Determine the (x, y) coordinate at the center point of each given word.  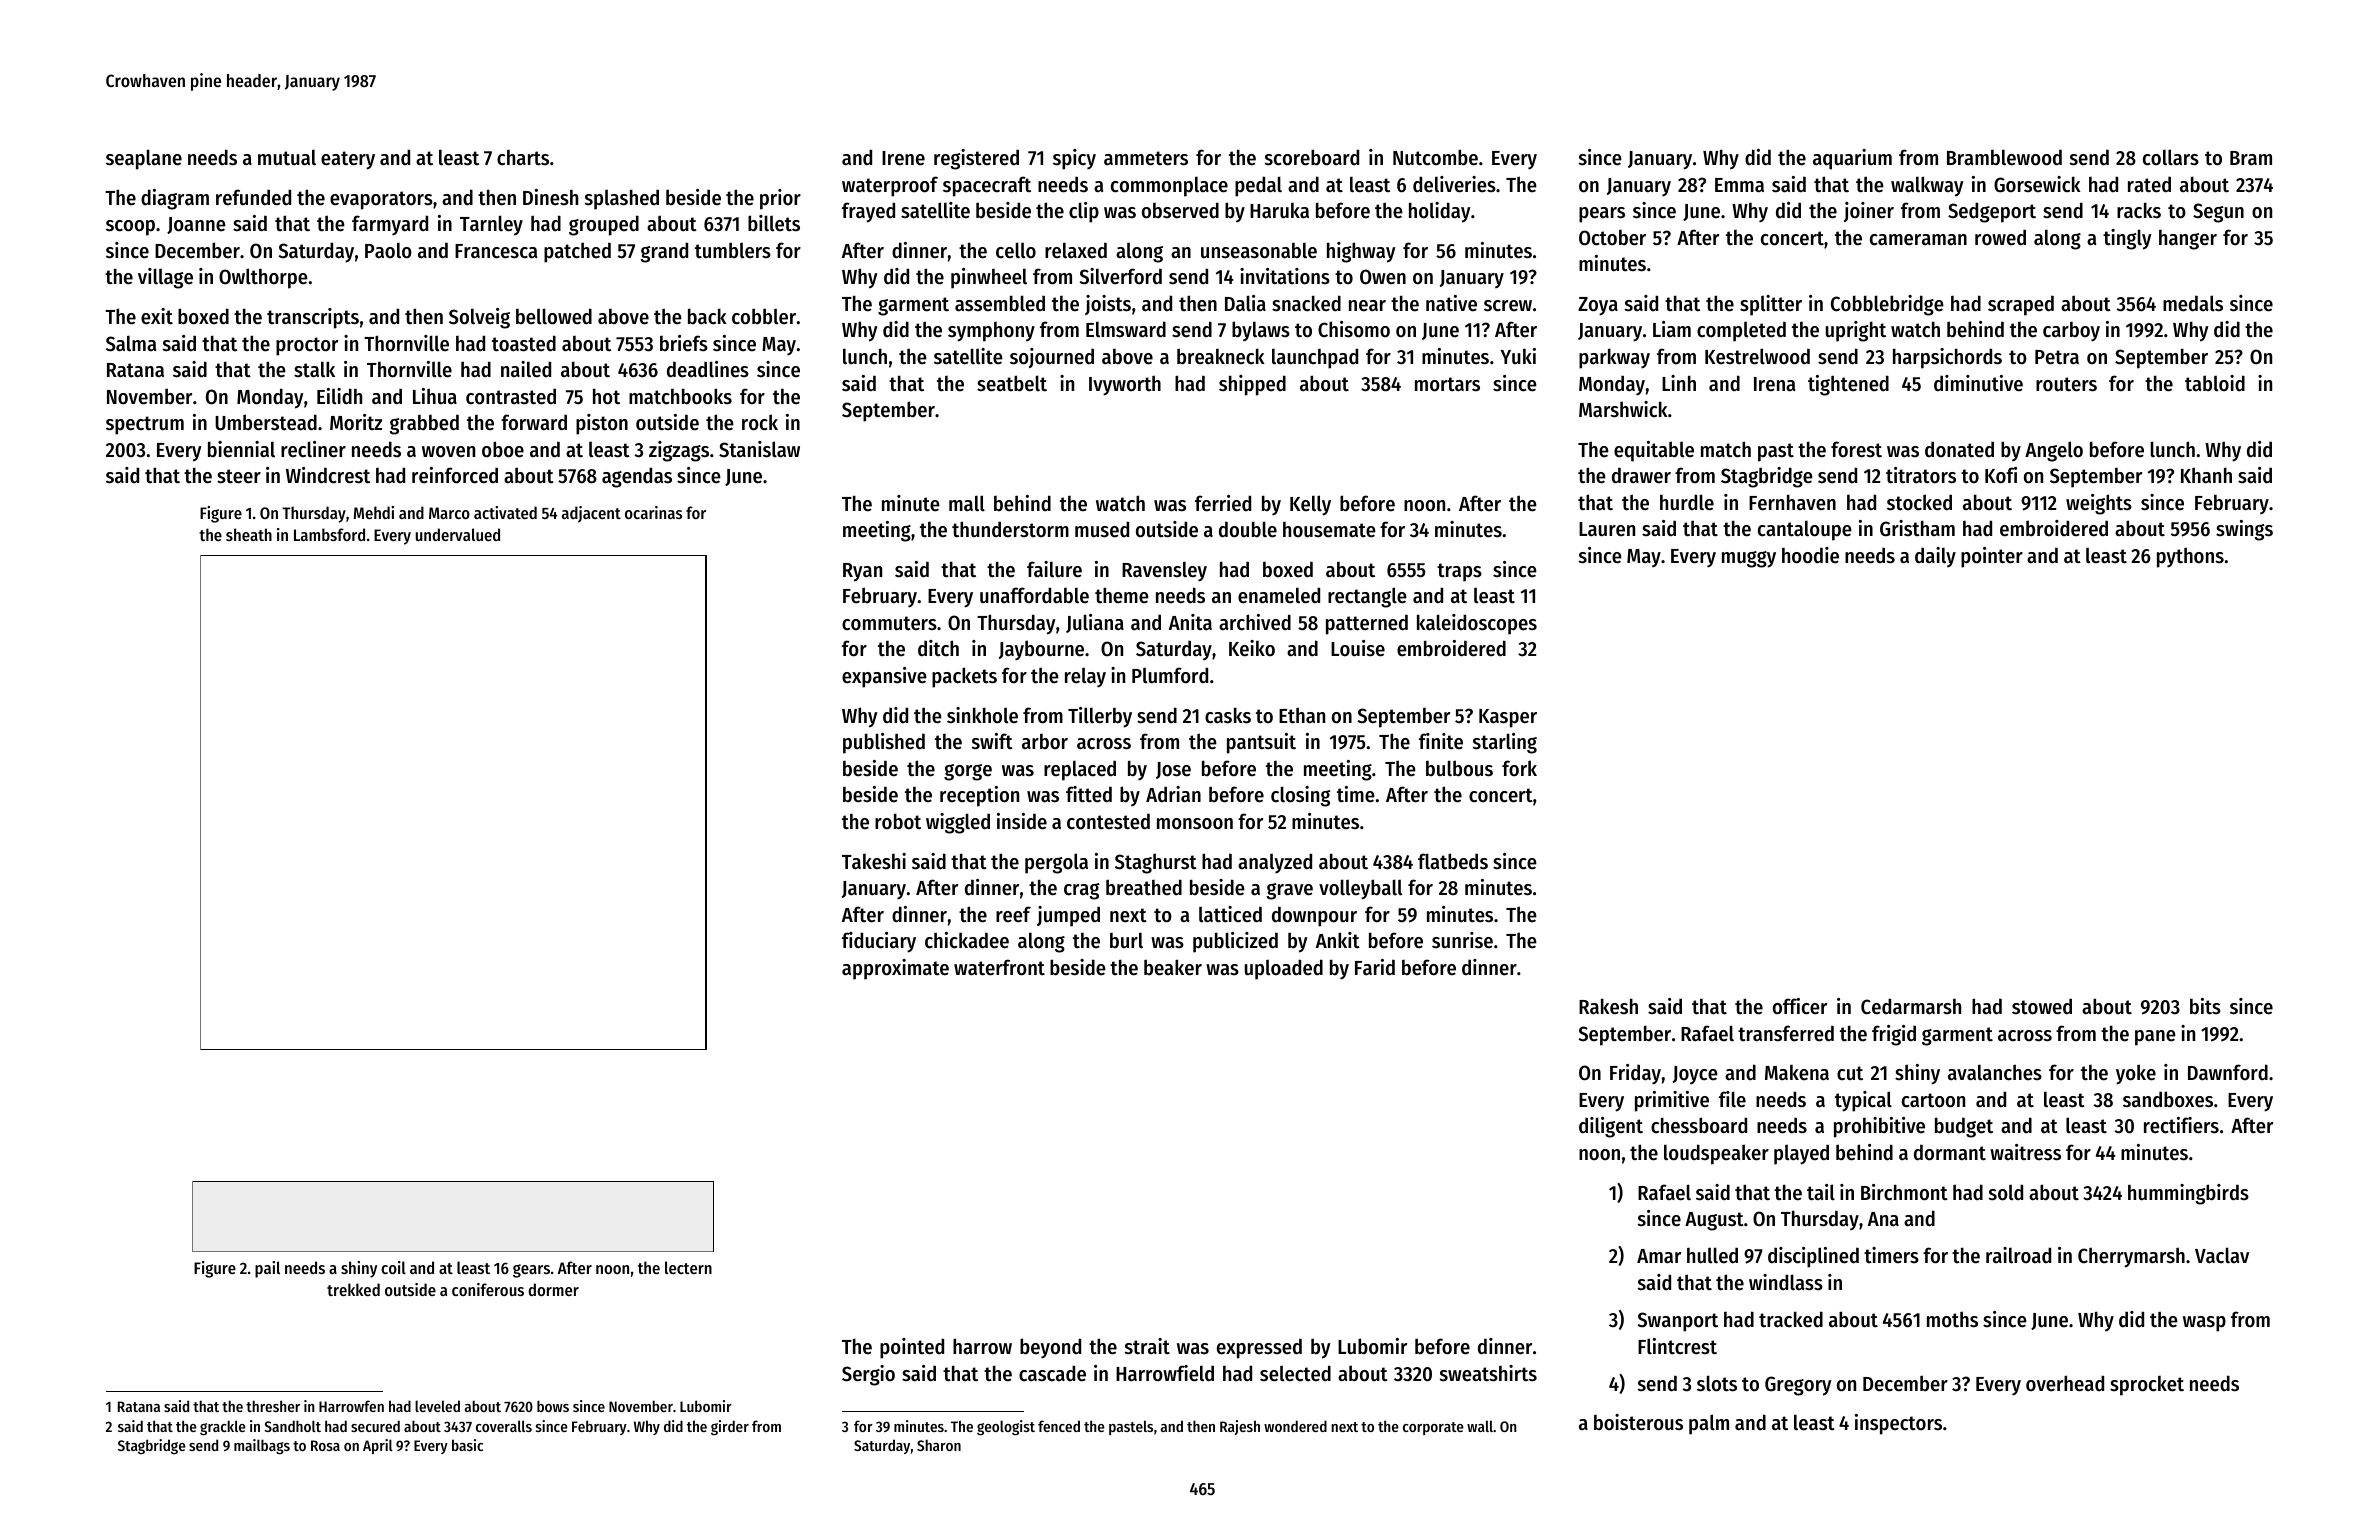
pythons (2190, 557)
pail (267, 1269)
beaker (1173, 967)
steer (239, 476)
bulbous (1459, 768)
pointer (1992, 557)
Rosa (325, 1445)
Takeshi (874, 861)
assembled (1000, 303)
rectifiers (2181, 1125)
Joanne (196, 225)
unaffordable (1034, 595)
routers (2066, 384)
